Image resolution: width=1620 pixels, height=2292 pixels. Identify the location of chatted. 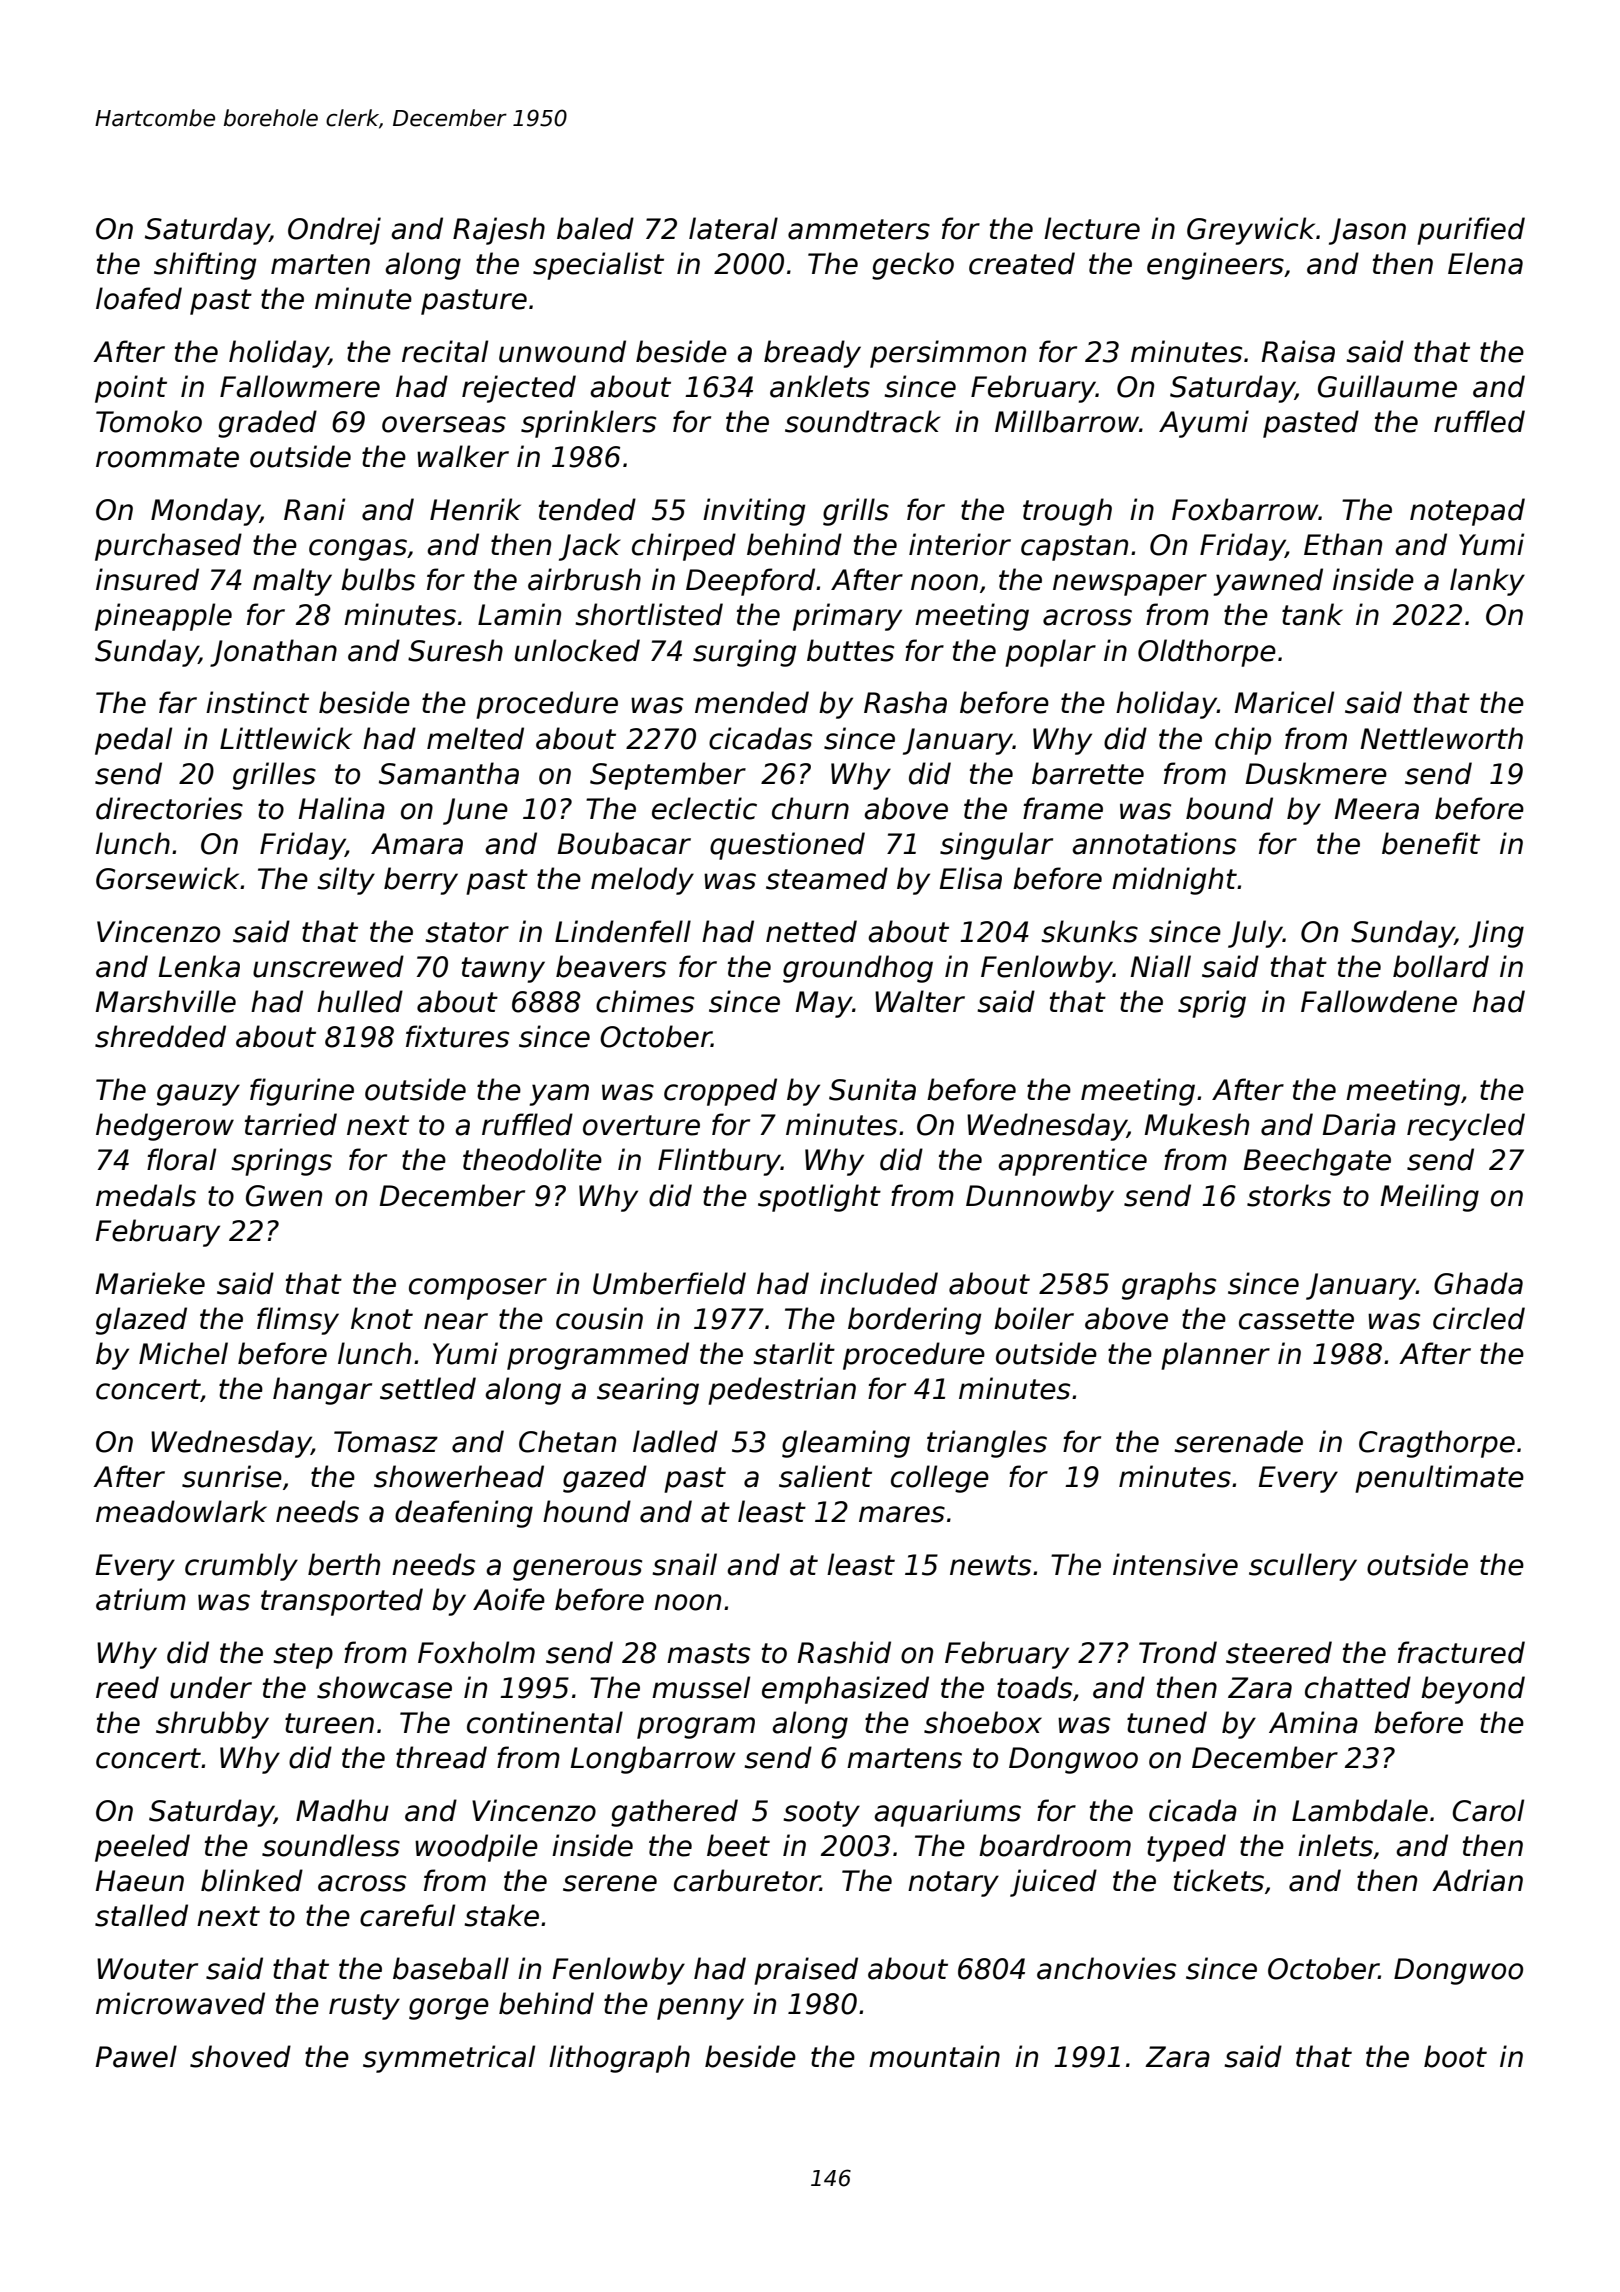
(1358, 1687).
